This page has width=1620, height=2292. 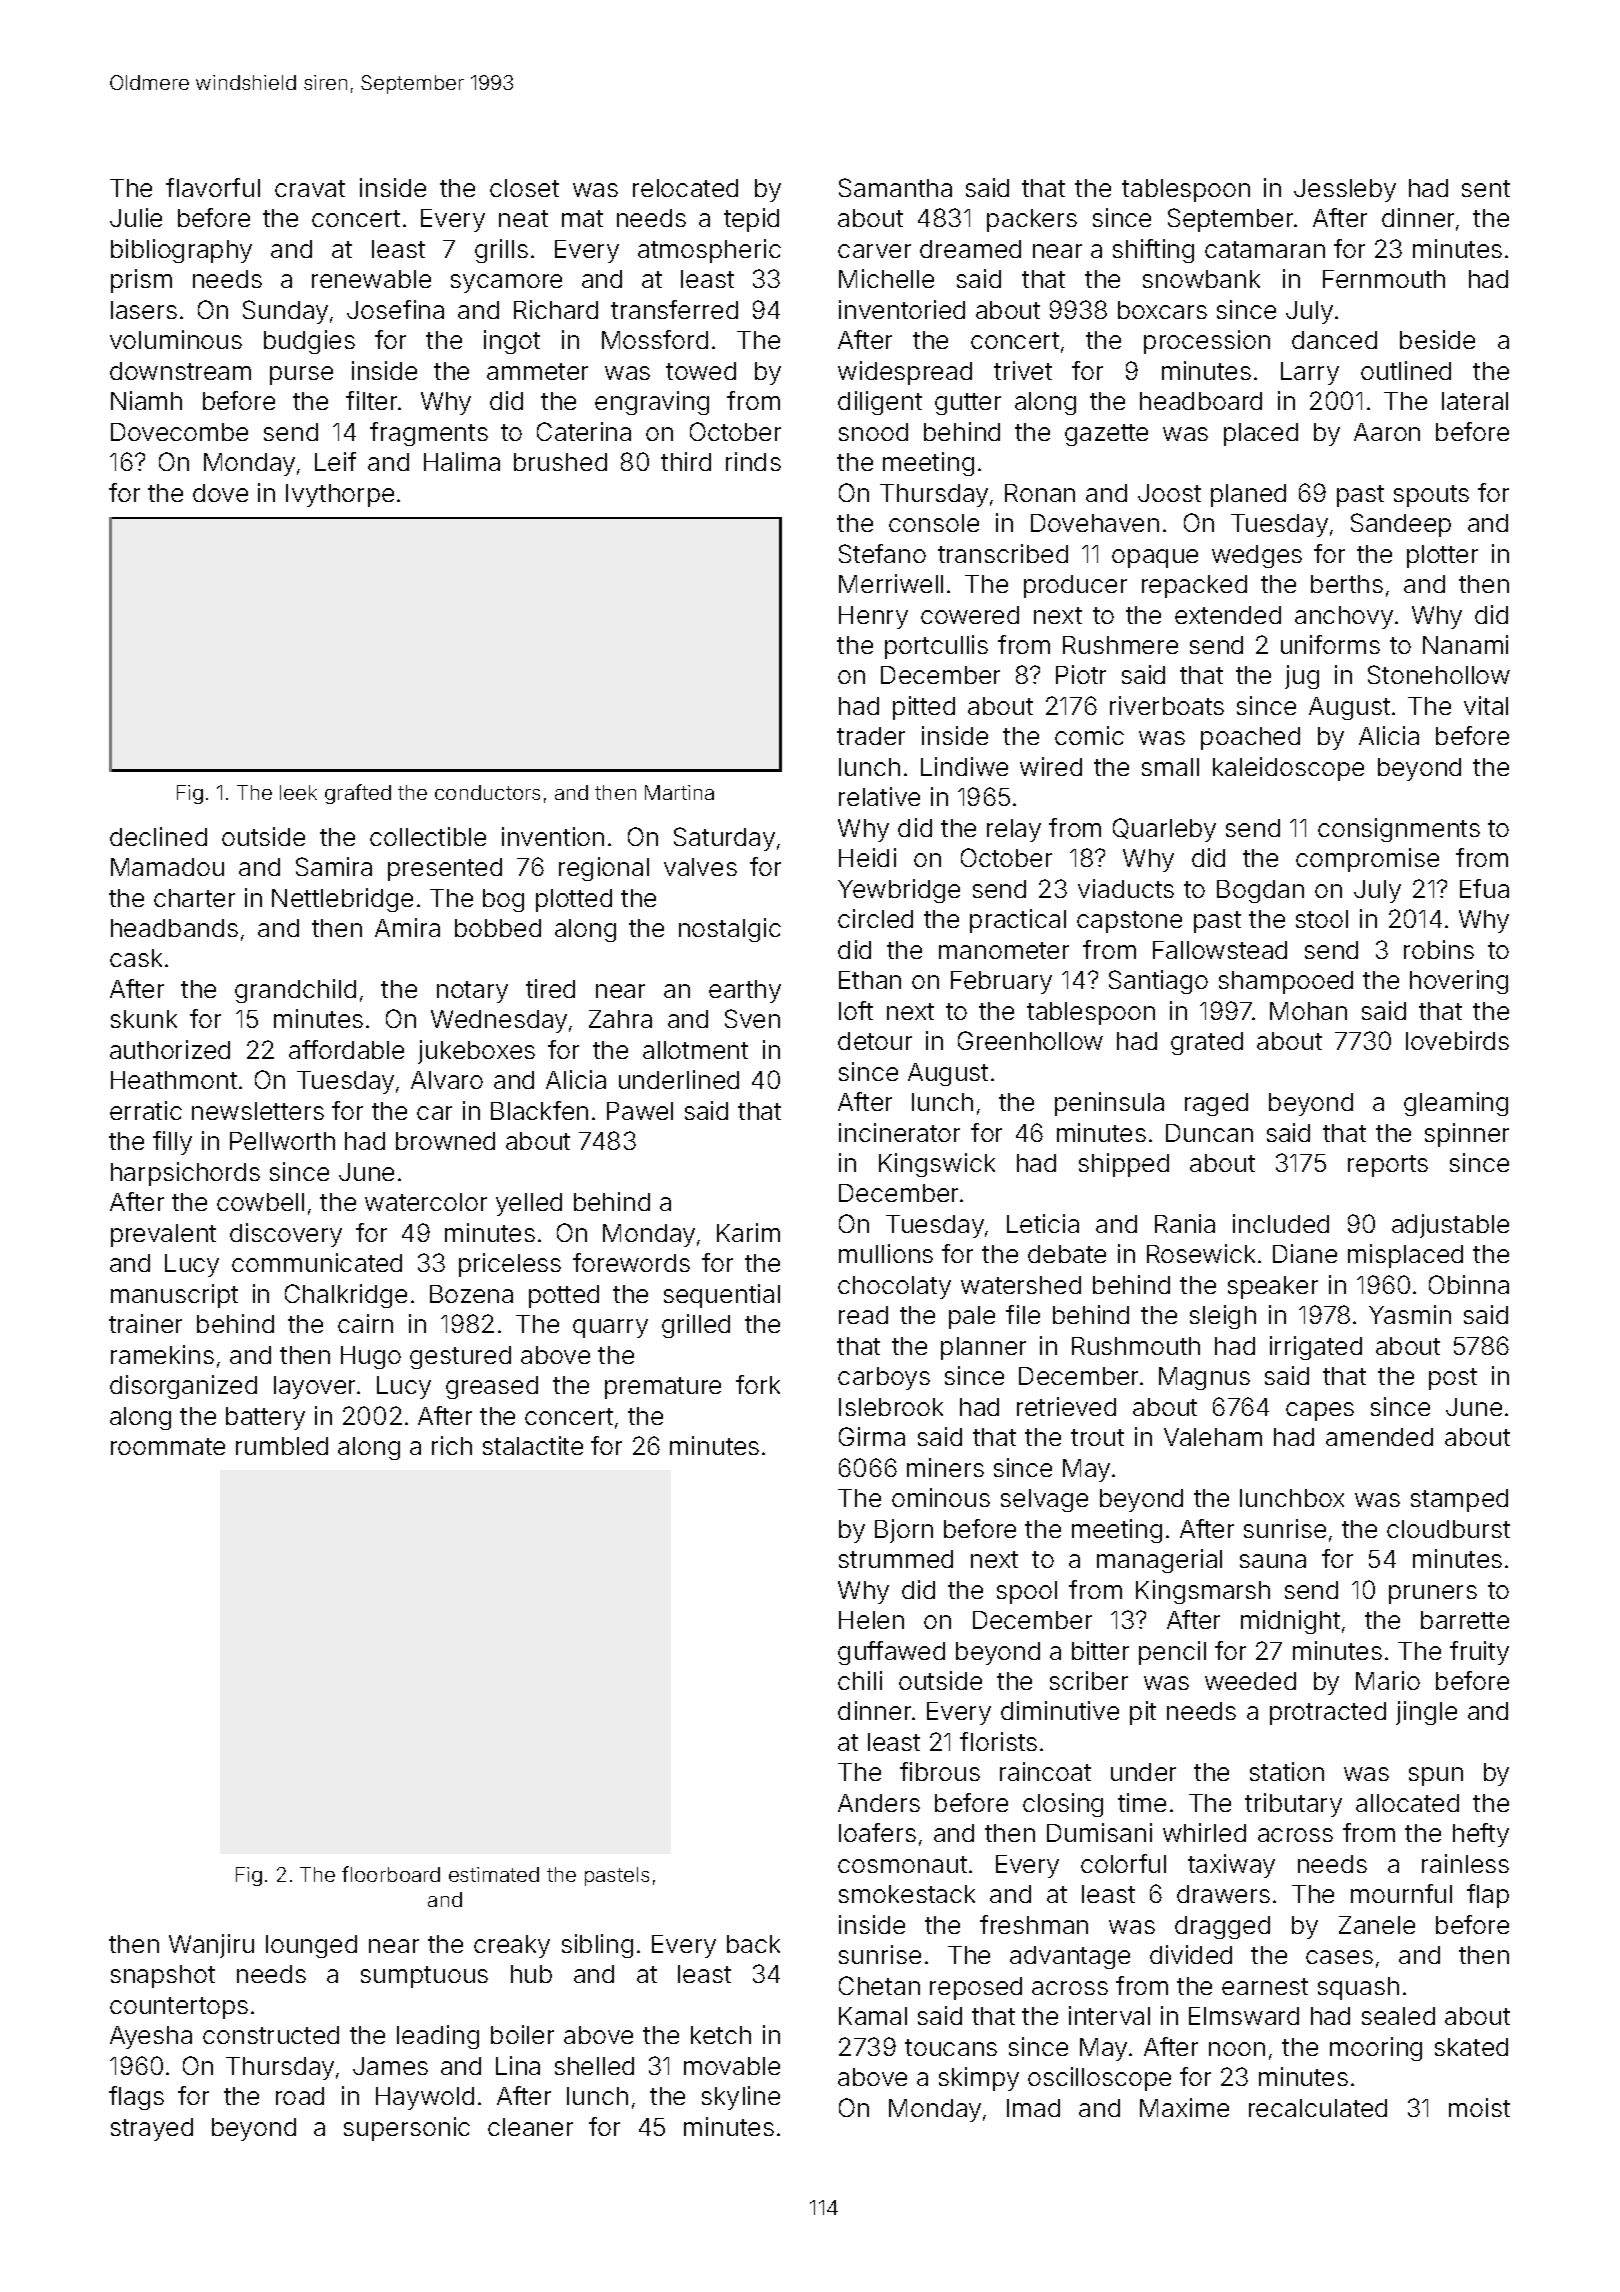 I want to click on snapshot, so click(x=163, y=1976).
